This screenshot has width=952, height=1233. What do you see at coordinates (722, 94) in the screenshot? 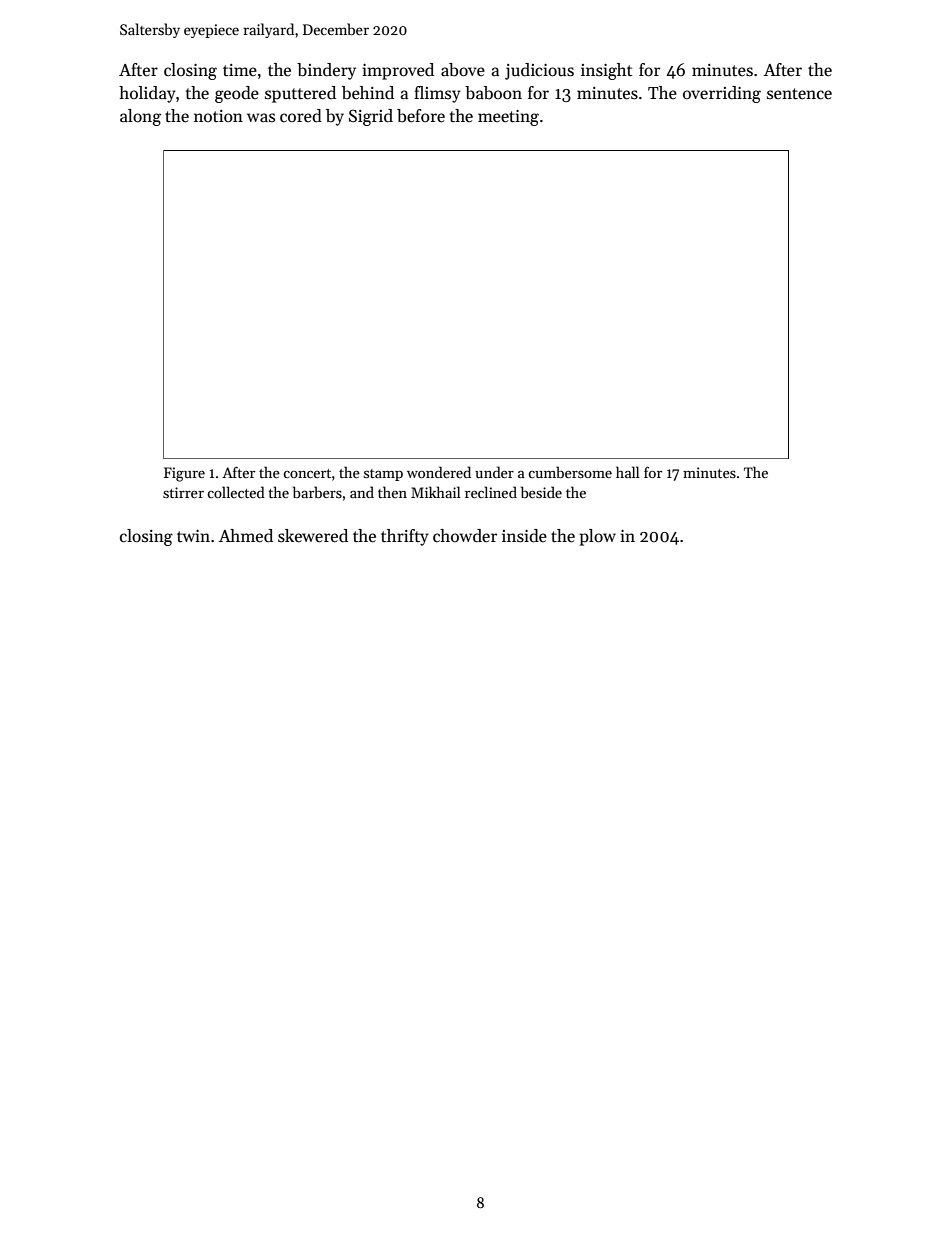
I see `overriding` at bounding box center [722, 94].
